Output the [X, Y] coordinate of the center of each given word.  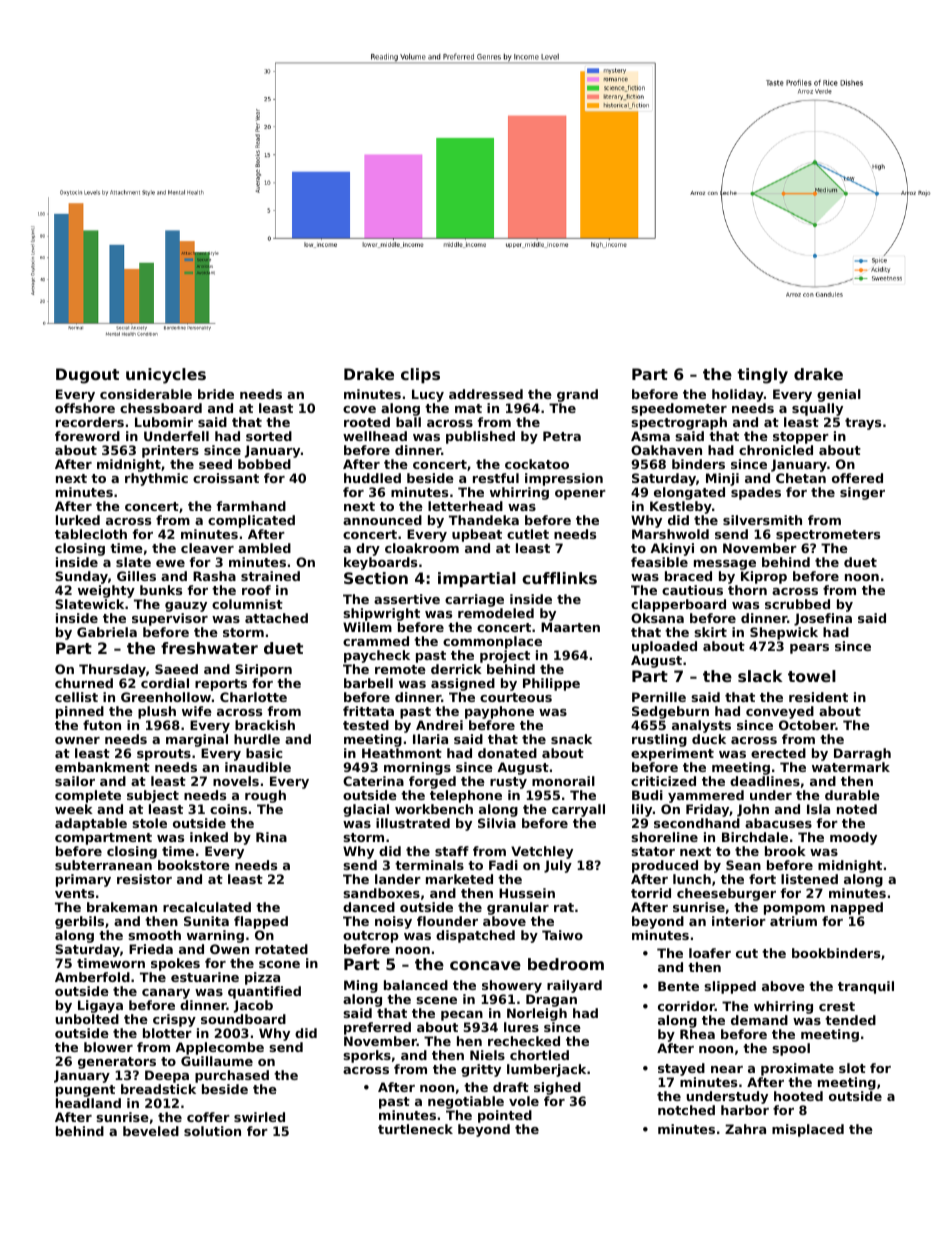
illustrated [413, 823]
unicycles [166, 376]
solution [212, 1131]
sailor [75, 781]
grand [577, 395]
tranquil [866, 987]
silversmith [762, 520]
